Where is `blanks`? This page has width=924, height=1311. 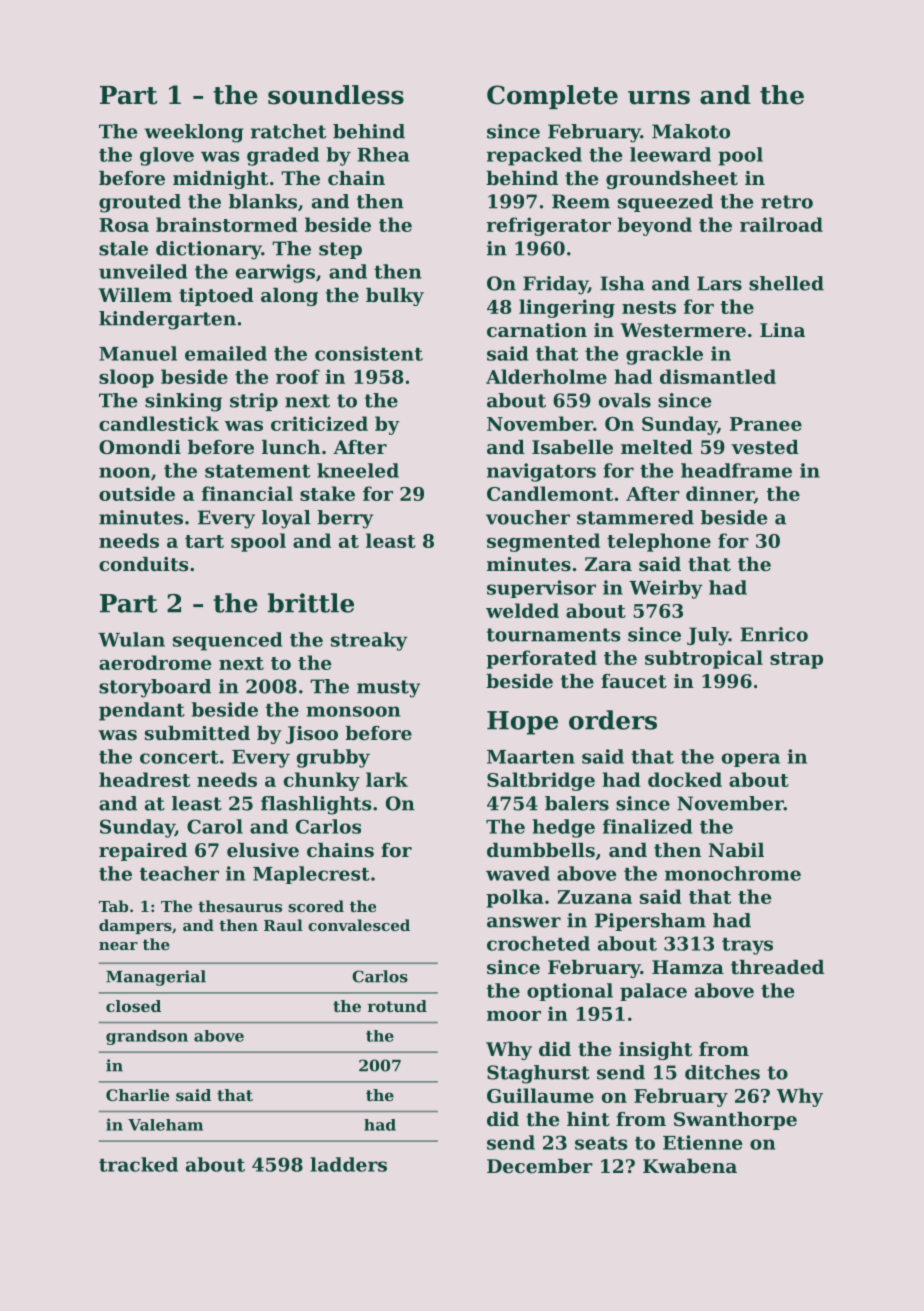 blanks is located at coordinates (263, 201).
